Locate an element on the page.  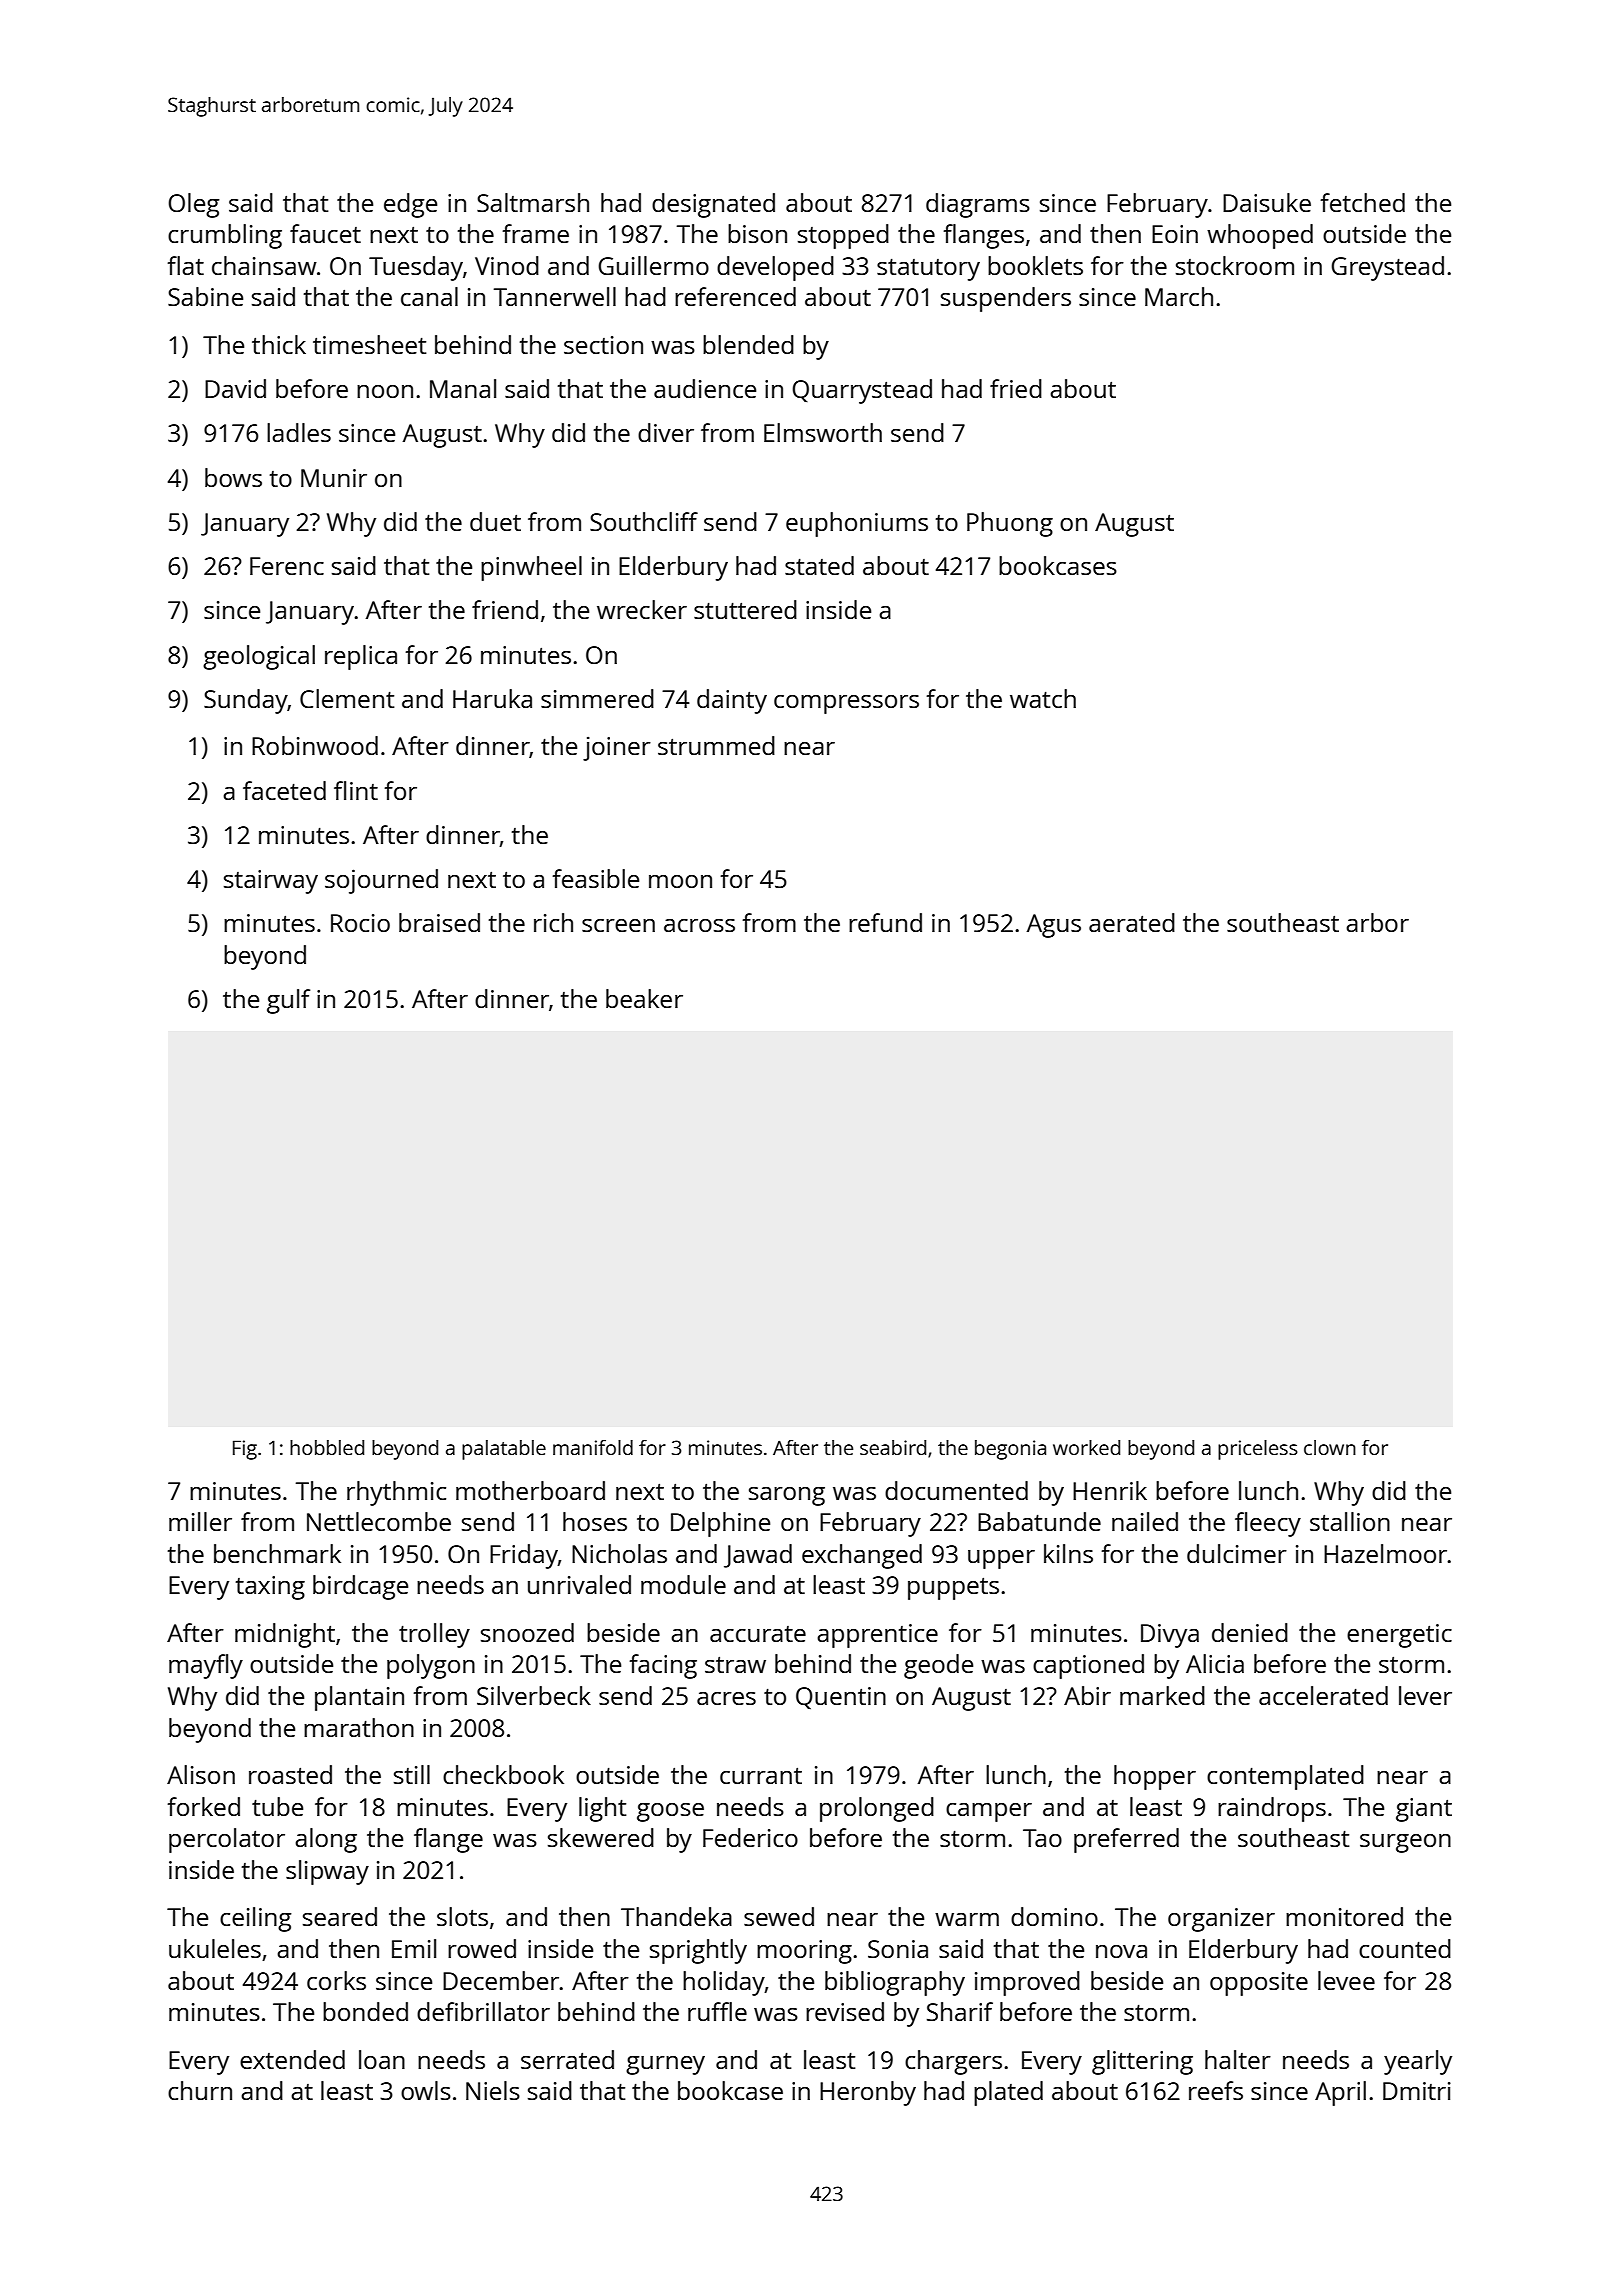
gulf is located at coordinates (288, 1001).
